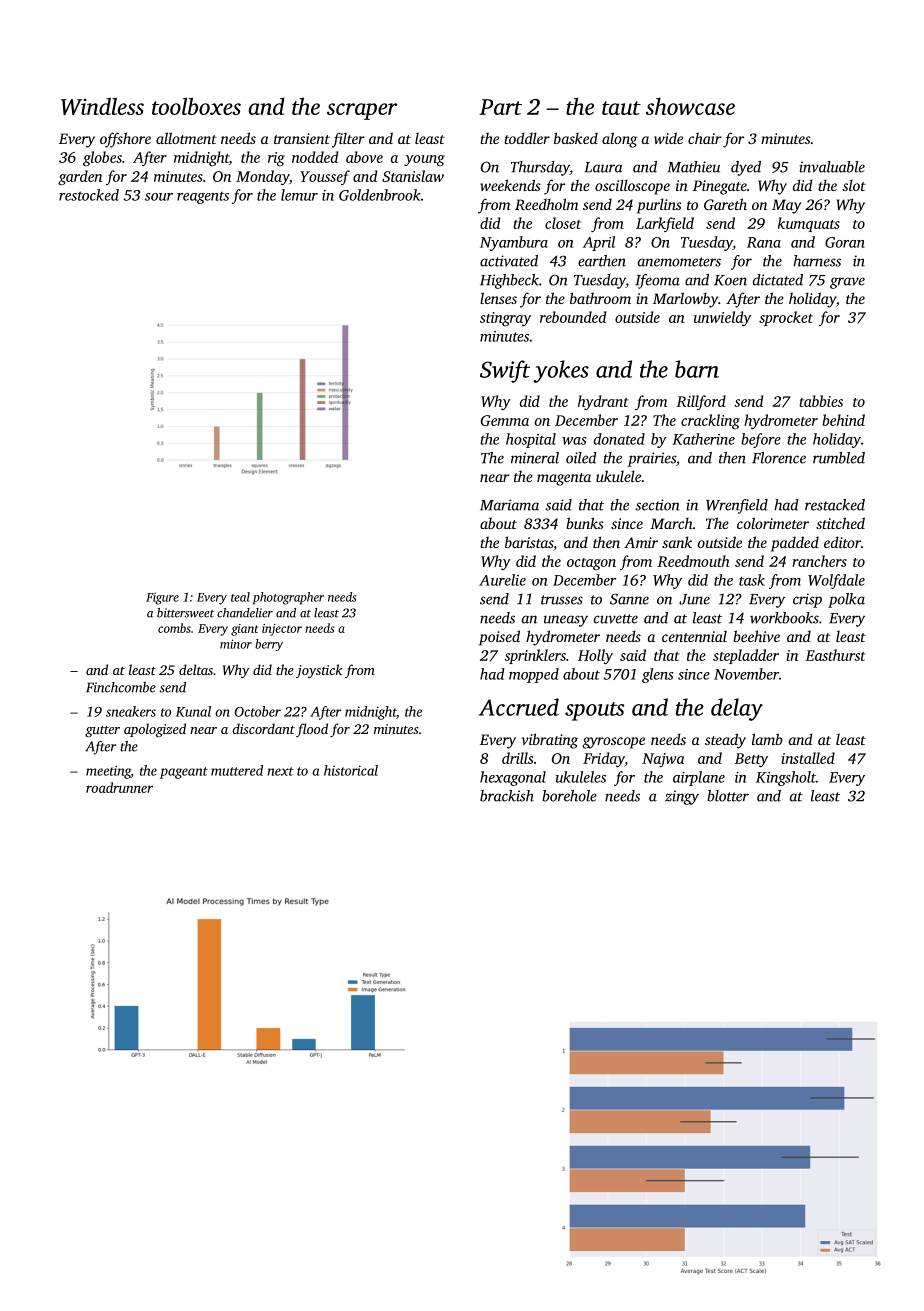 The image size is (924, 1311). What do you see at coordinates (600, 298) in the document?
I see `bathroom` at bounding box center [600, 298].
